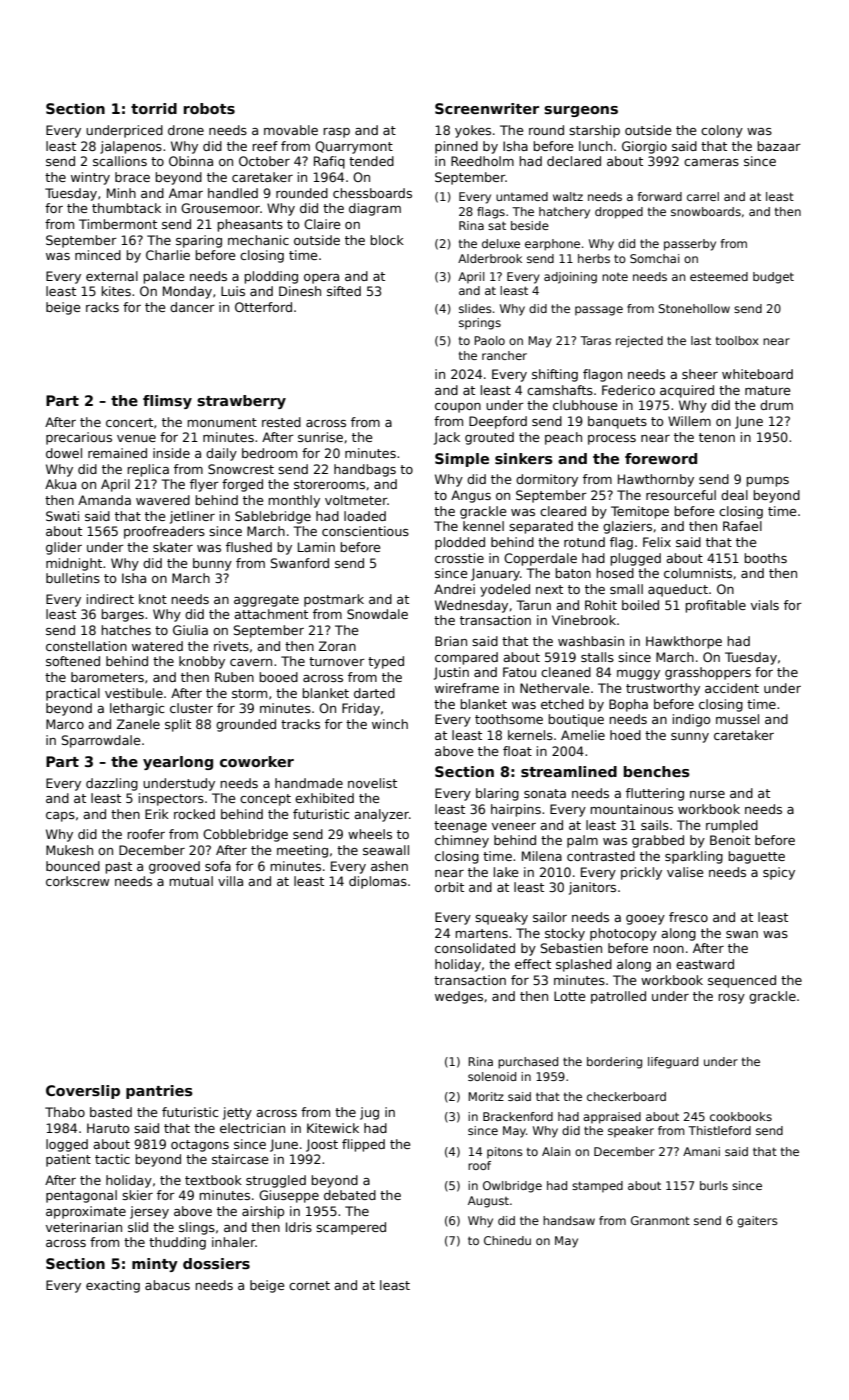  Describe the element at coordinates (507, 1240) in the screenshot. I see `Chinedu` at that location.
